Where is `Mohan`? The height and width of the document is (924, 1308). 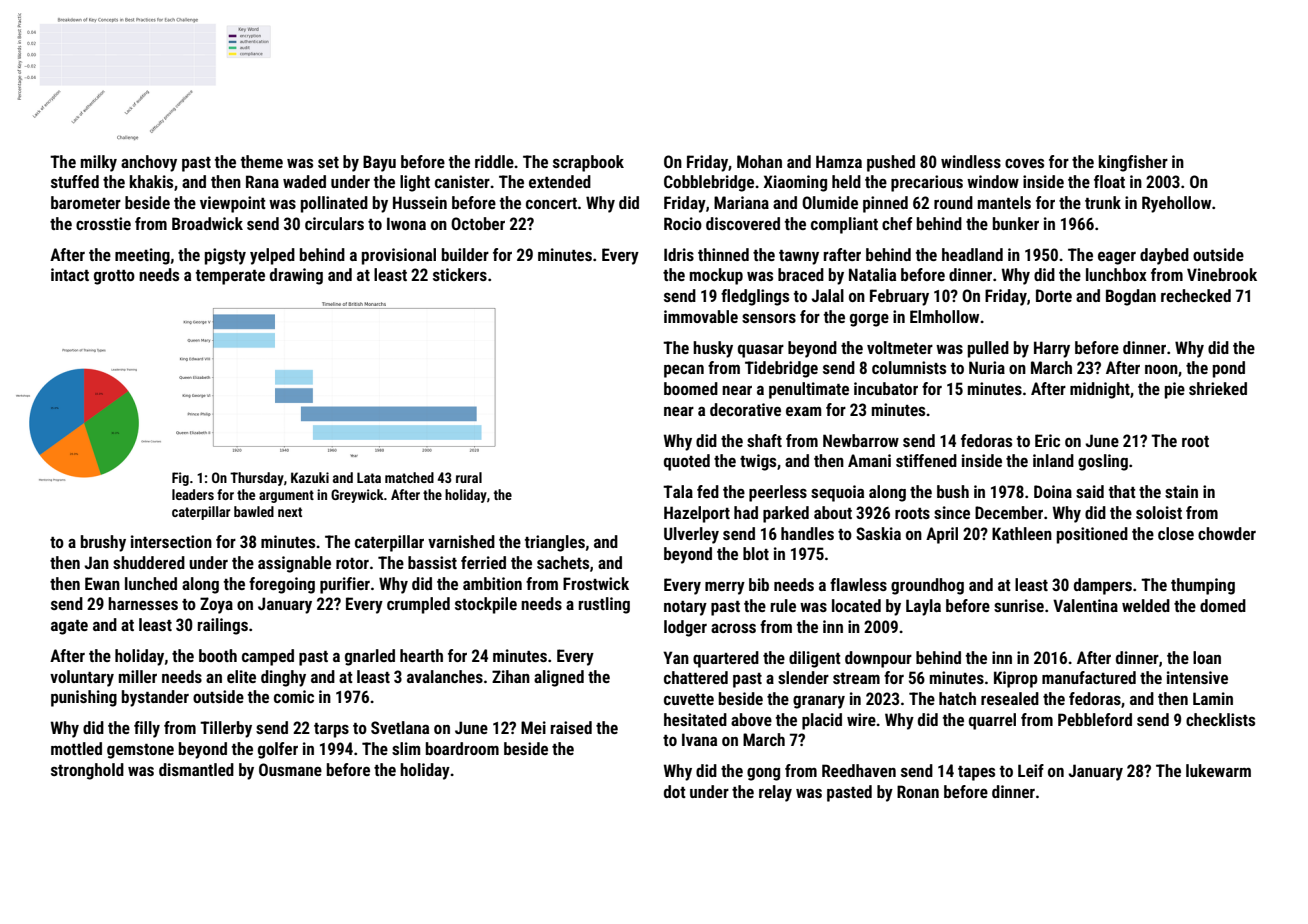 Mohan is located at coordinates (759, 161).
